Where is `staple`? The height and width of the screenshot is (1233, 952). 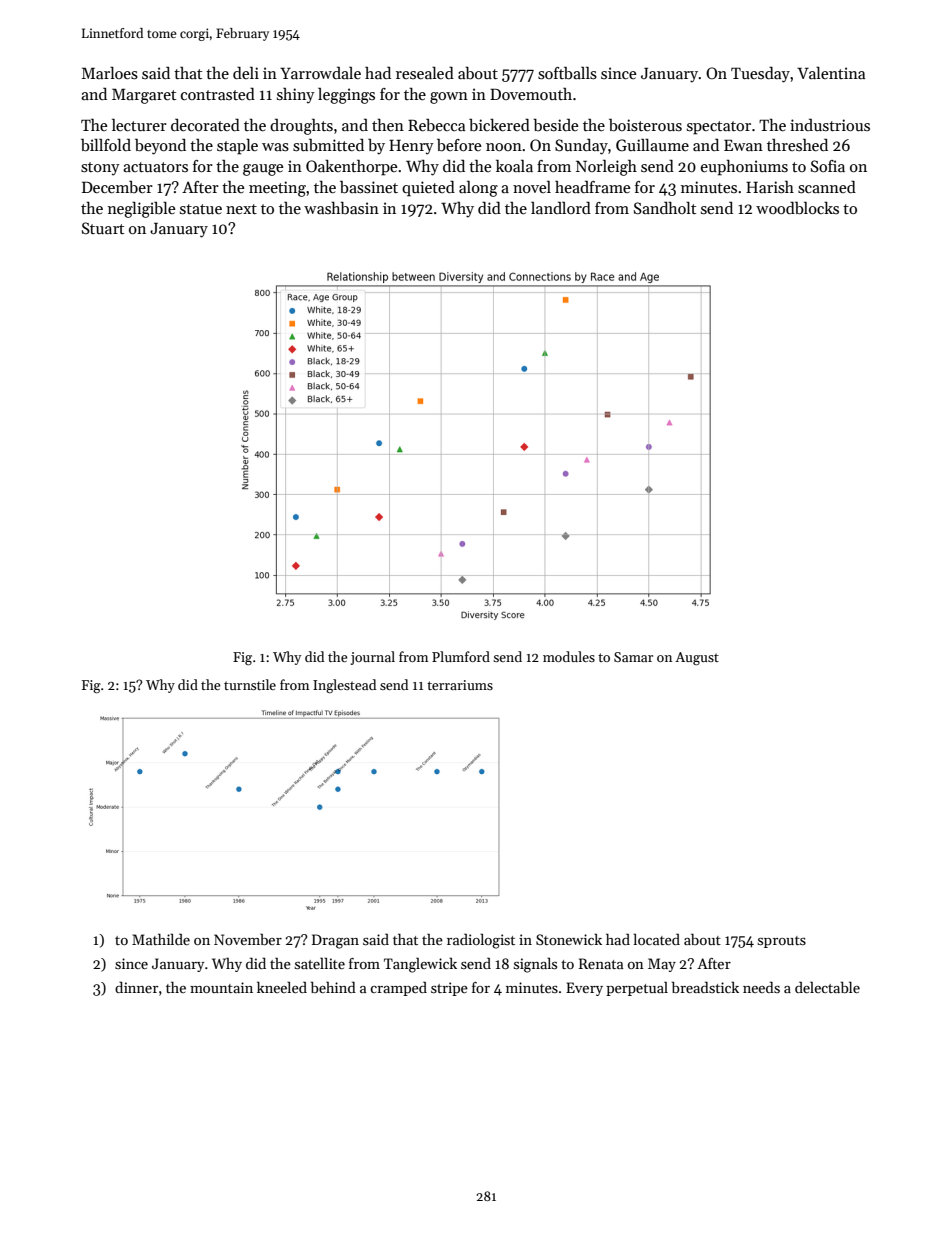
staple is located at coordinates (237, 147).
